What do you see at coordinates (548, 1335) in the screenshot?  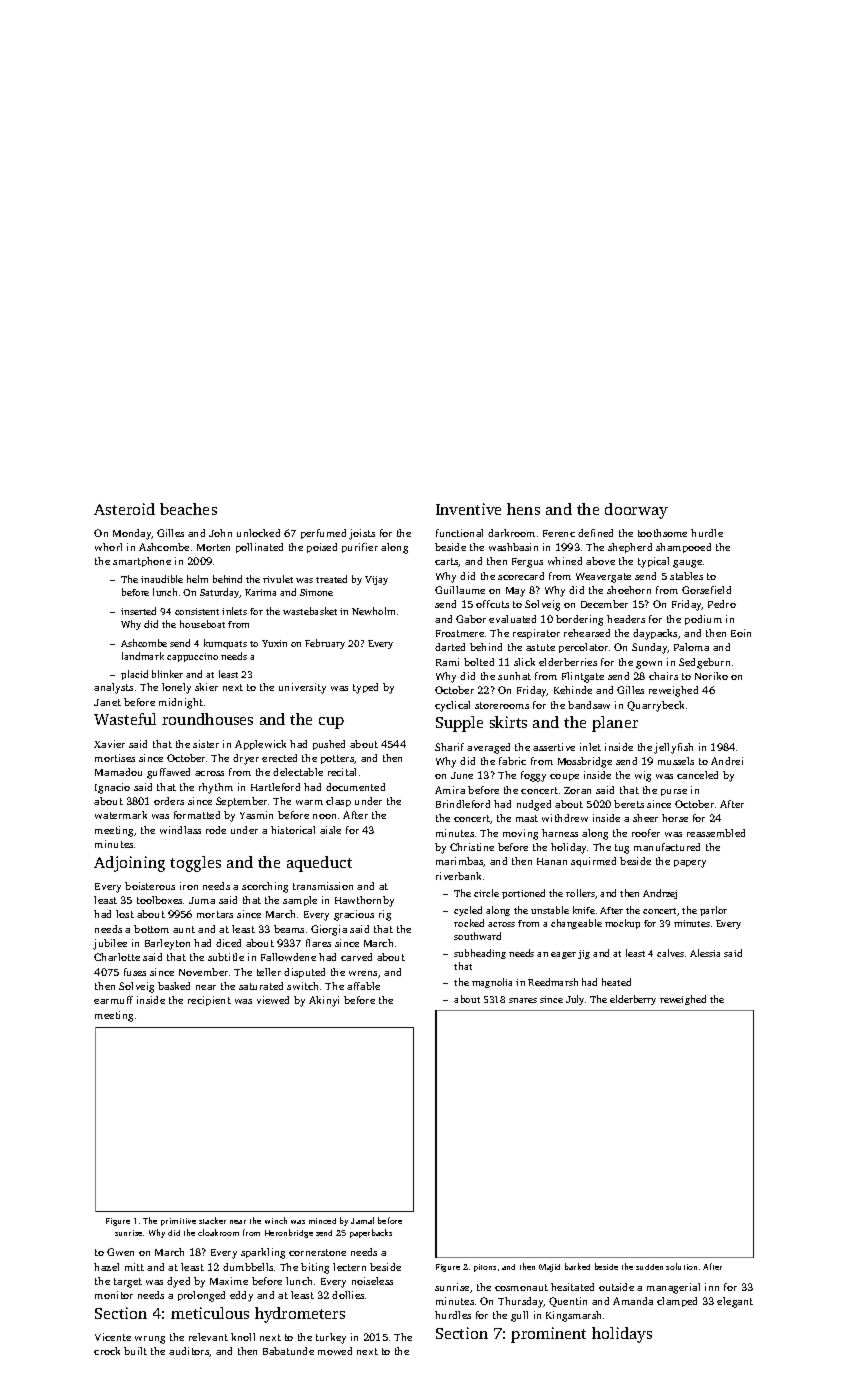 I see `prominent` at bounding box center [548, 1335].
